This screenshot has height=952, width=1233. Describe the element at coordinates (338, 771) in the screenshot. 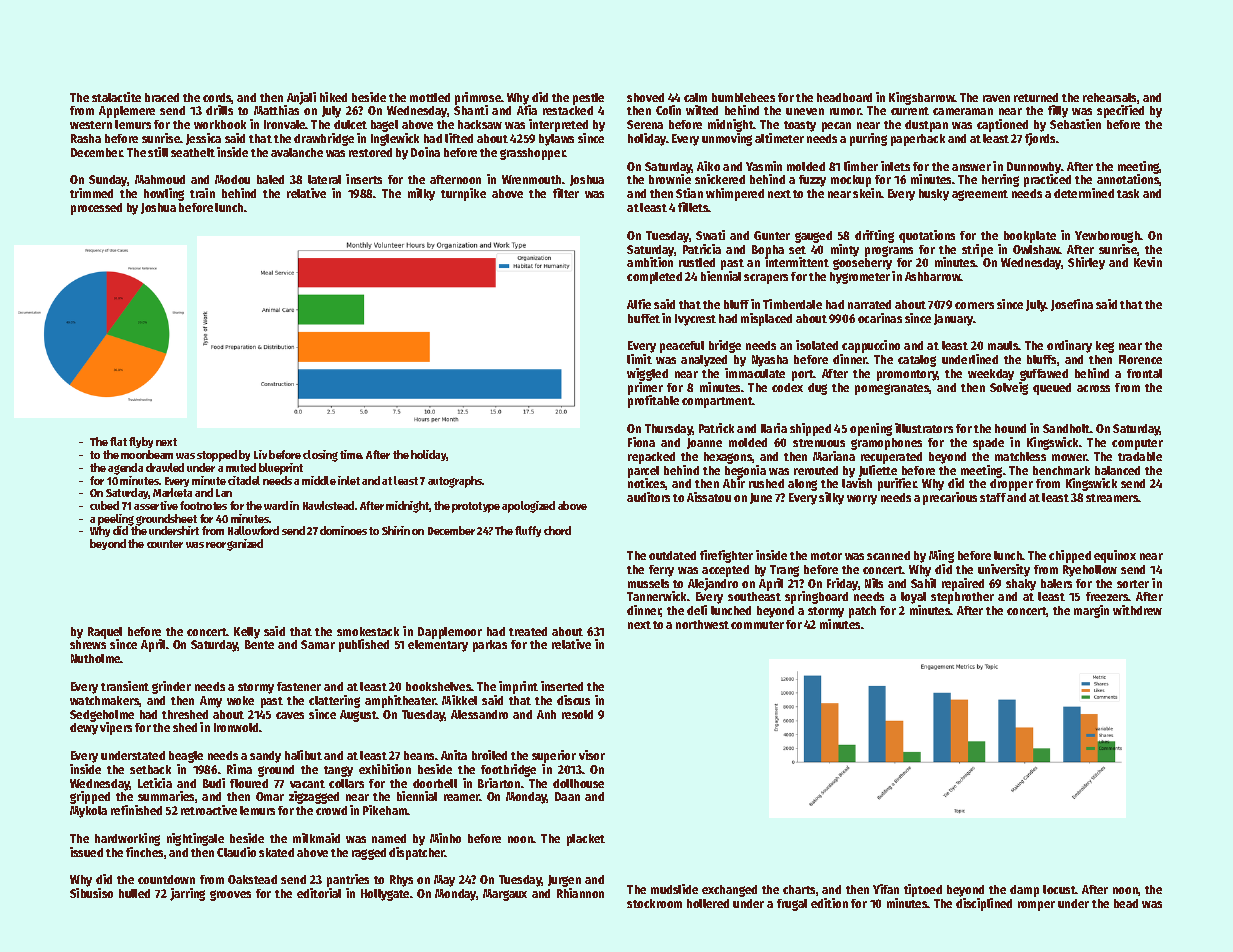

I see `tangy` at that location.
